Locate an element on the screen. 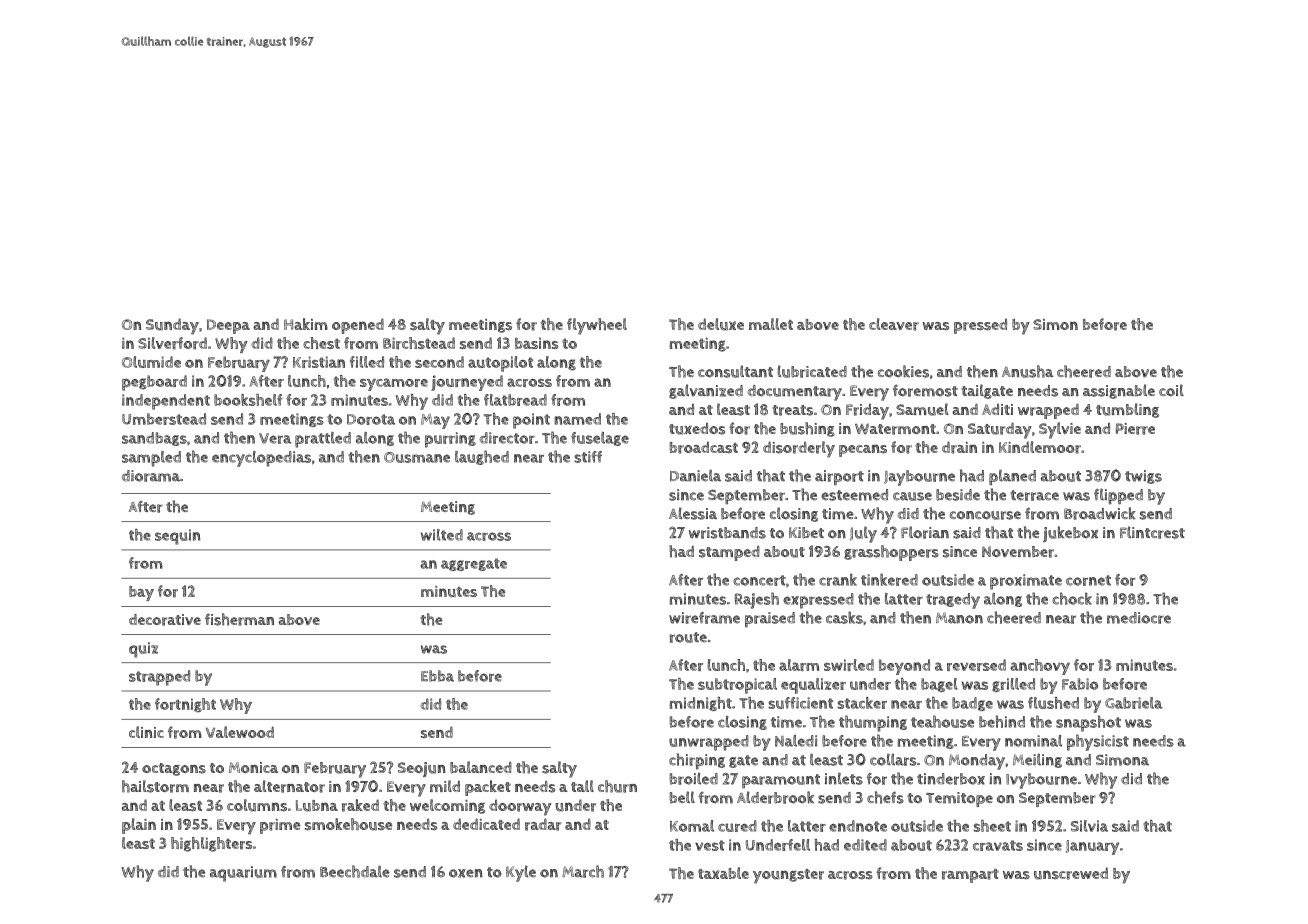  Lubna is located at coordinates (317, 806).
